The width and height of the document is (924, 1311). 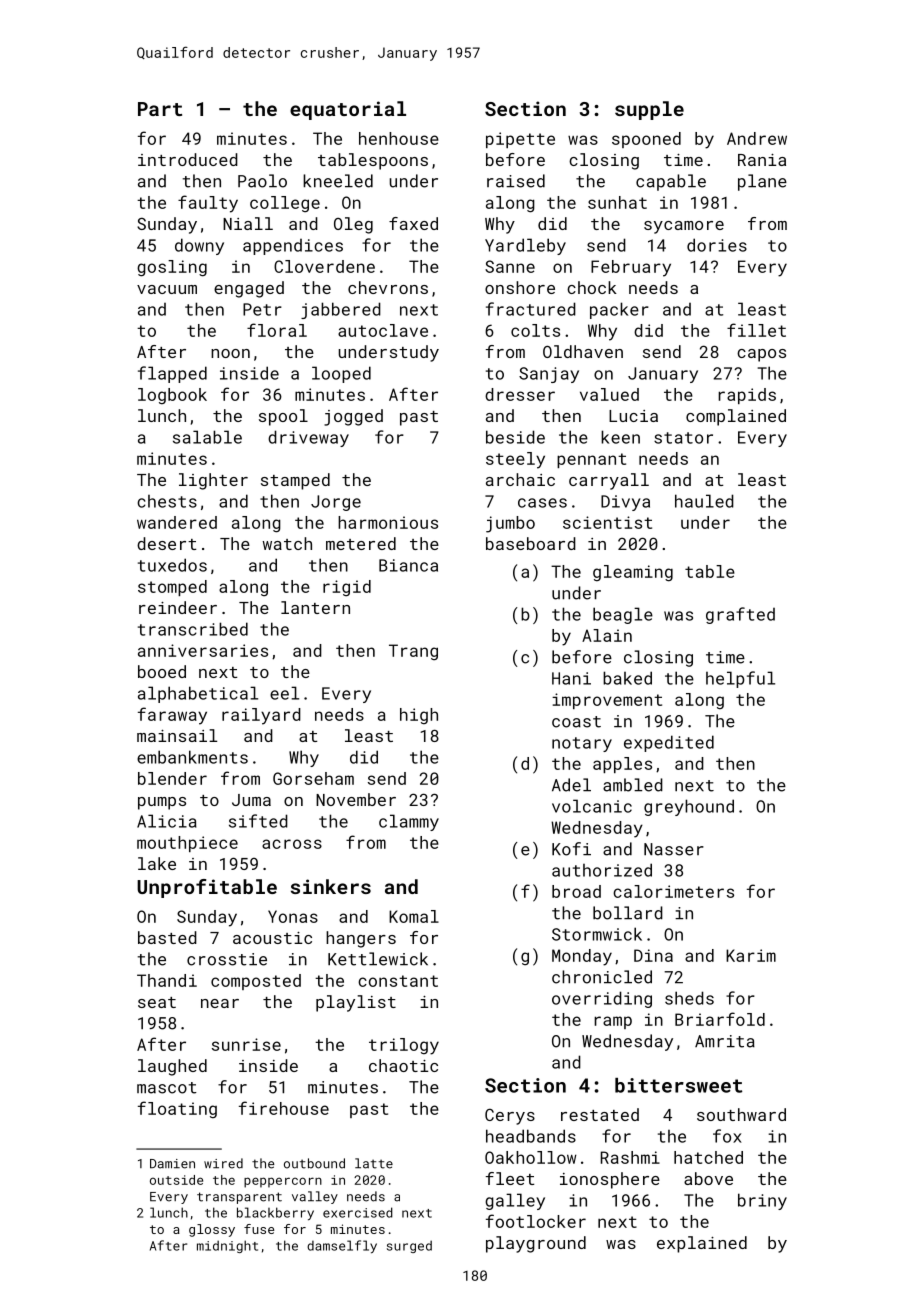 I want to click on baked, so click(x=627, y=678).
